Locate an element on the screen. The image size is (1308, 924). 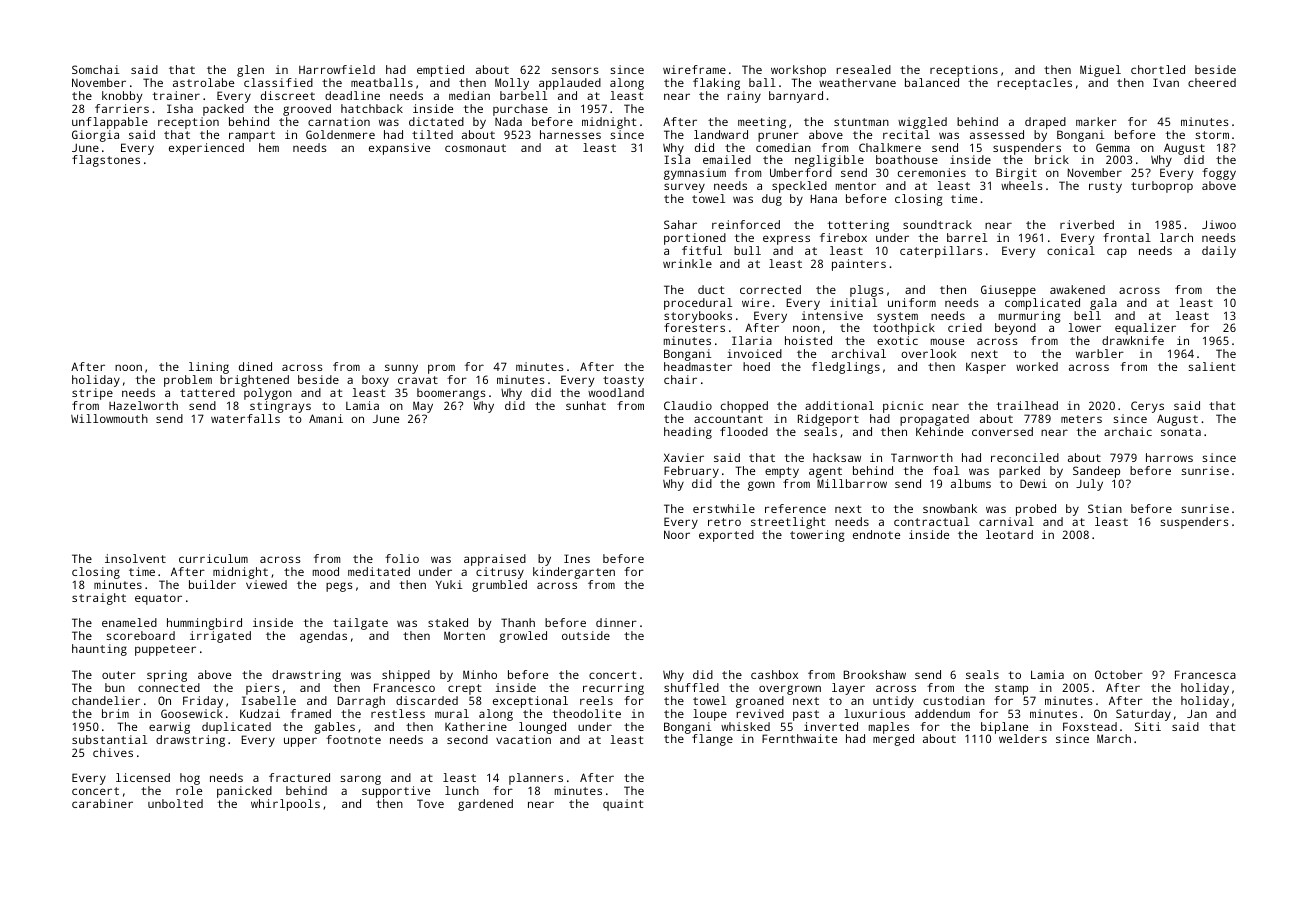
Fernthwaite is located at coordinates (799, 738).
